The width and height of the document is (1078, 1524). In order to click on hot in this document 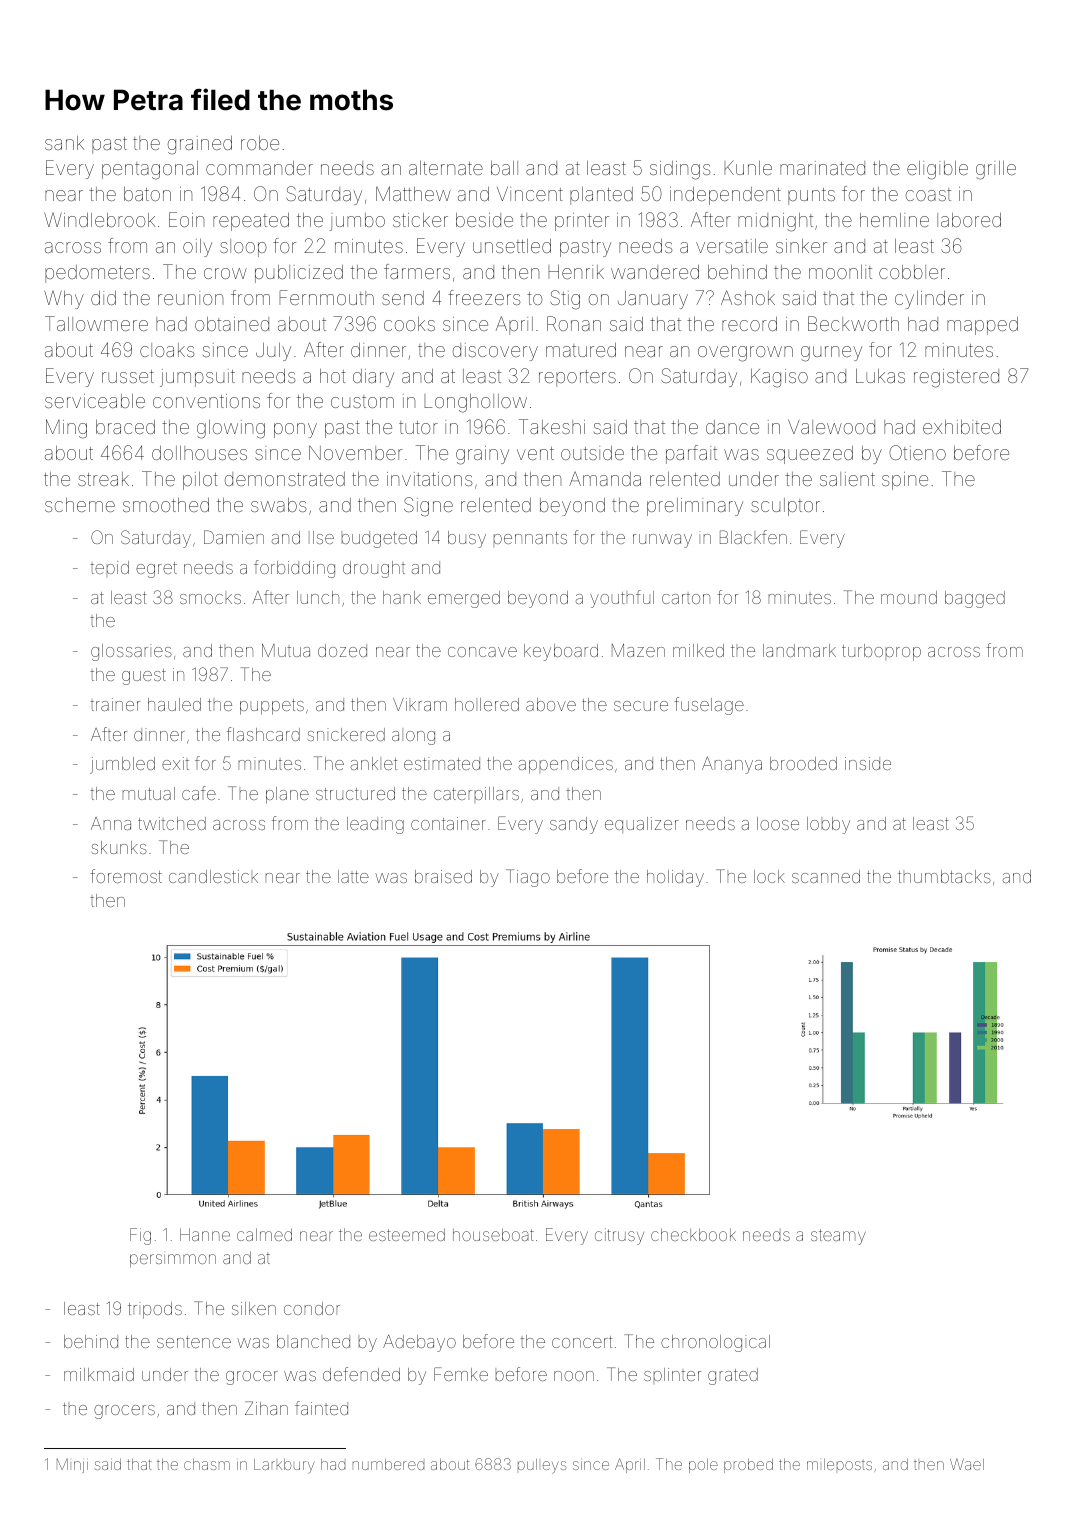, I will do `click(333, 376)`.
